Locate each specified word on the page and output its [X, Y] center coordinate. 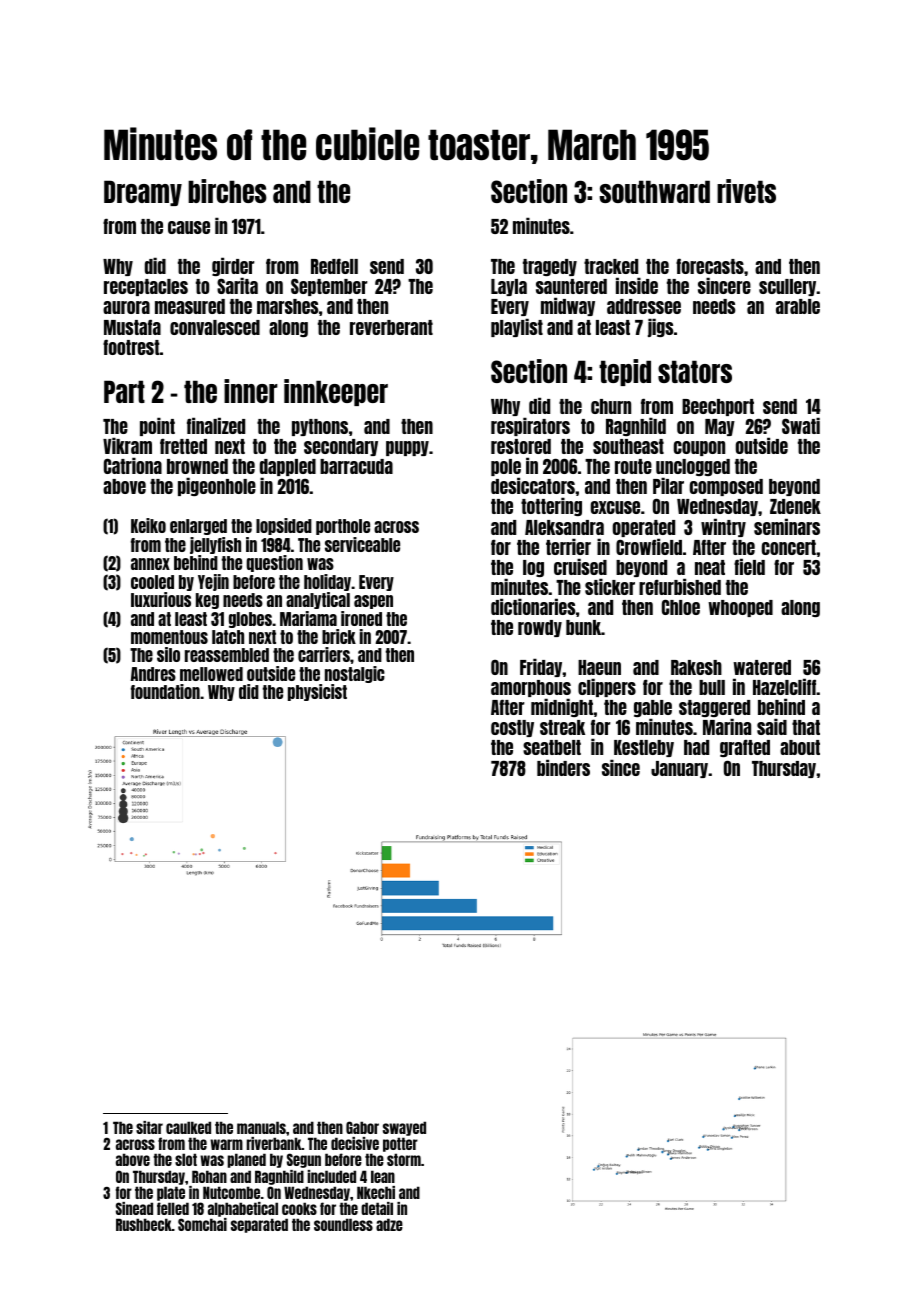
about [800, 747]
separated [259, 1225]
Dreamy [143, 193]
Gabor [362, 1127]
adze [389, 1224]
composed [726, 487]
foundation [165, 691]
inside [637, 285]
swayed [404, 1128]
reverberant [391, 327]
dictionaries [533, 606]
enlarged [198, 527]
